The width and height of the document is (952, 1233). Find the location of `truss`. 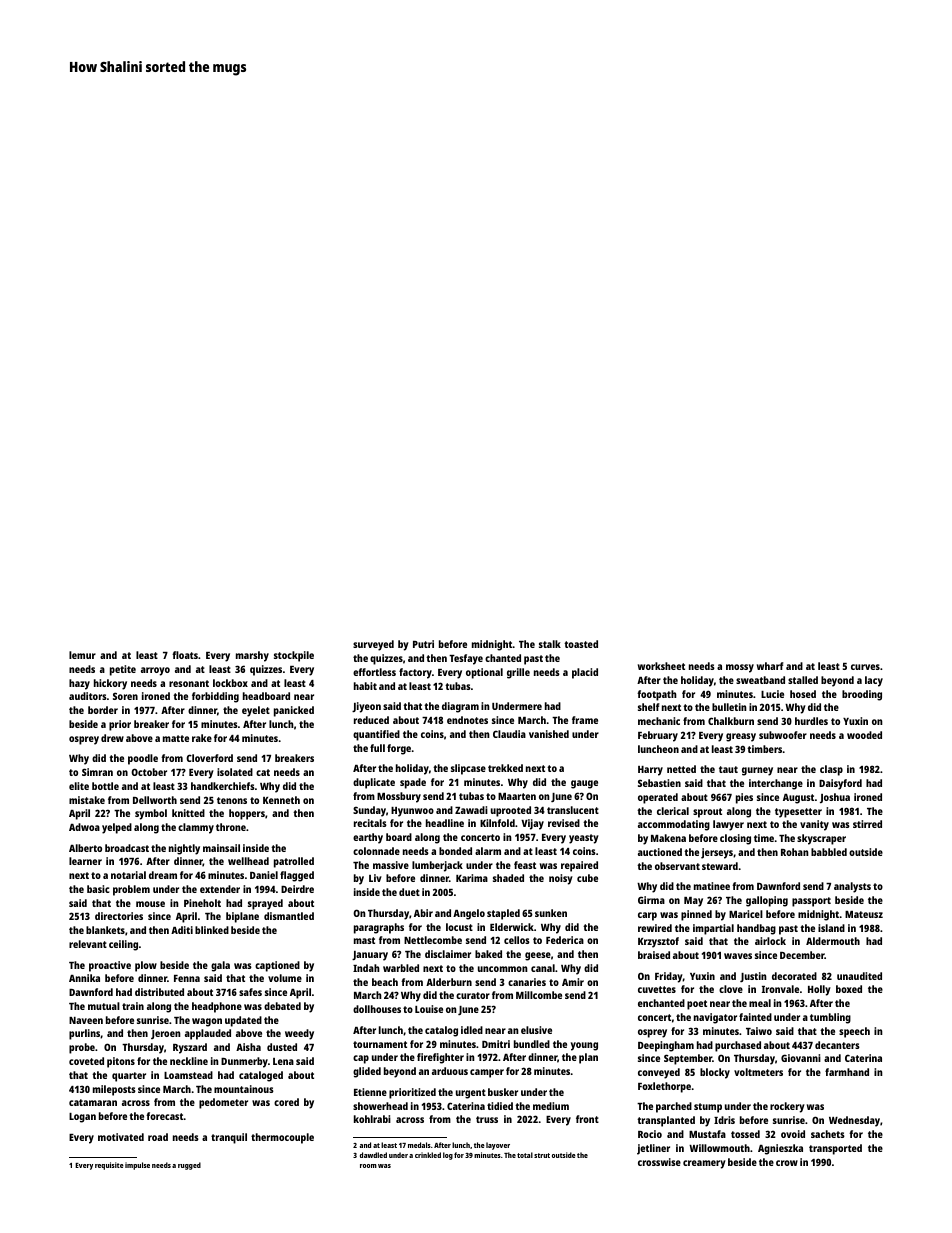

truss is located at coordinates (487, 1119).
